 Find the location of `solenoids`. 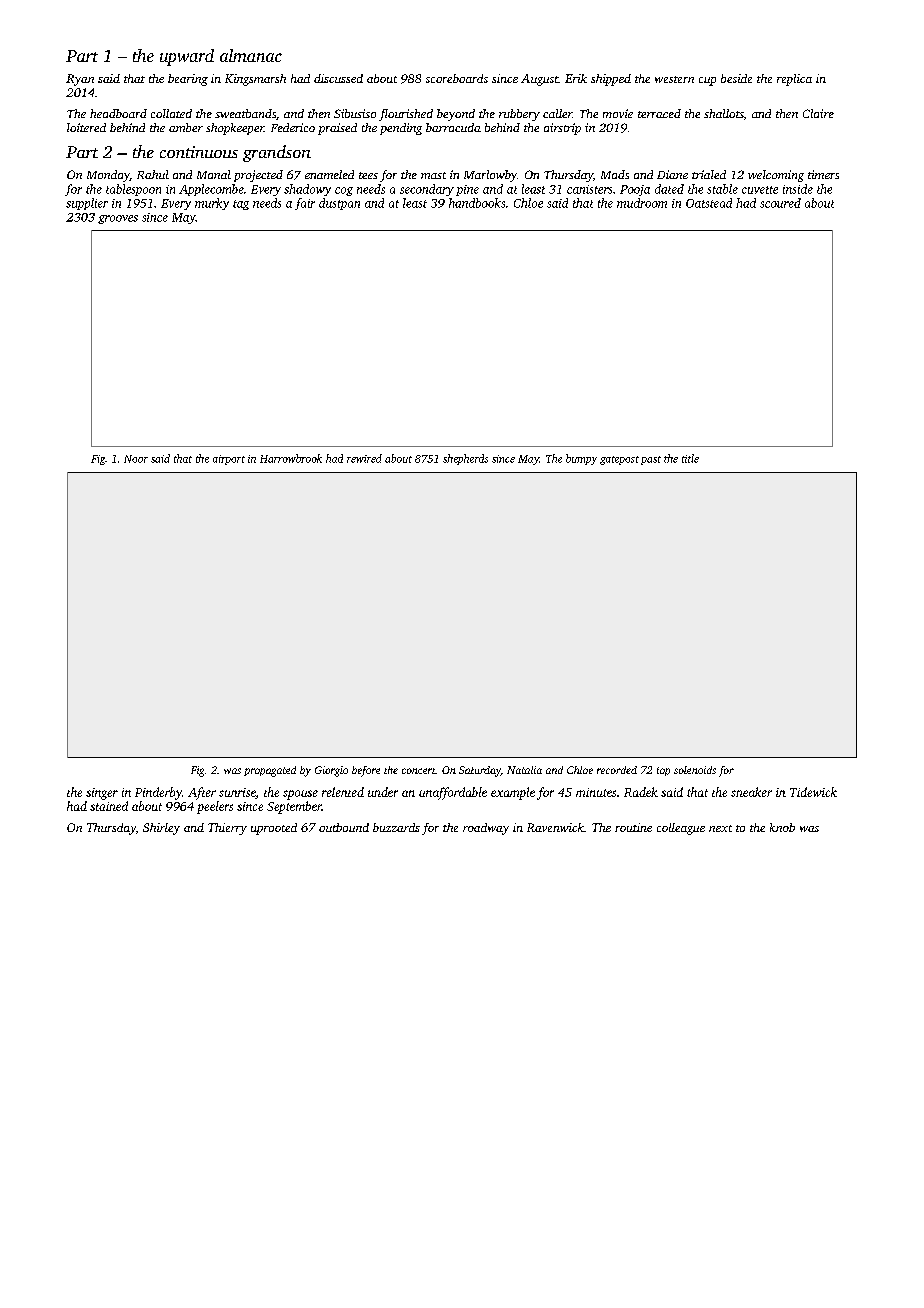

solenoids is located at coordinates (695, 770).
